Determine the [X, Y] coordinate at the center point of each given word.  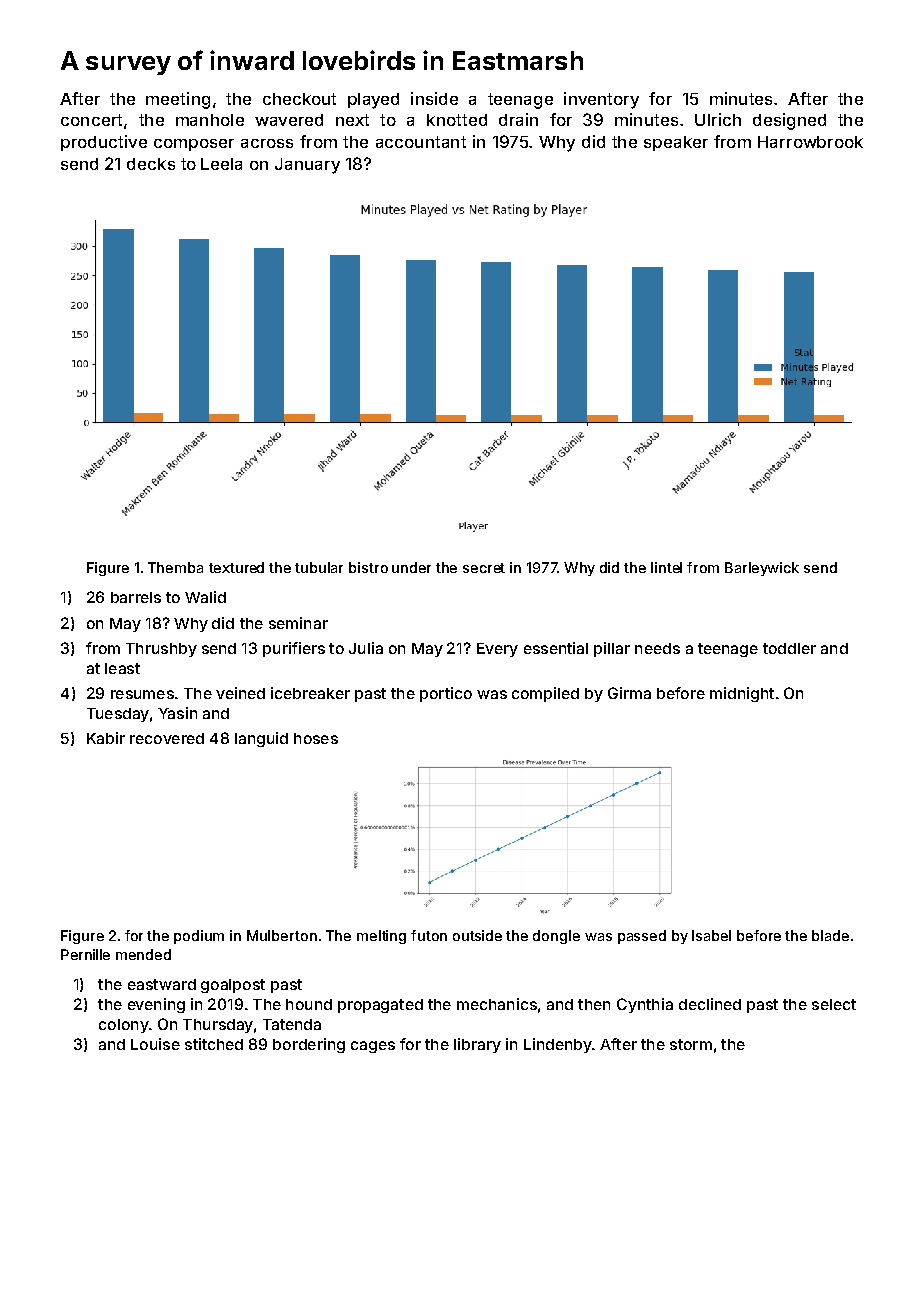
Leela [221, 164]
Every [497, 650]
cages [373, 1047]
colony [124, 1026]
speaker [676, 143]
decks [151, 164]
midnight [742, 694]
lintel [666, 567]
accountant [421, 142]
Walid [205, 597]
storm [691, 1044]
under [411, 567]
